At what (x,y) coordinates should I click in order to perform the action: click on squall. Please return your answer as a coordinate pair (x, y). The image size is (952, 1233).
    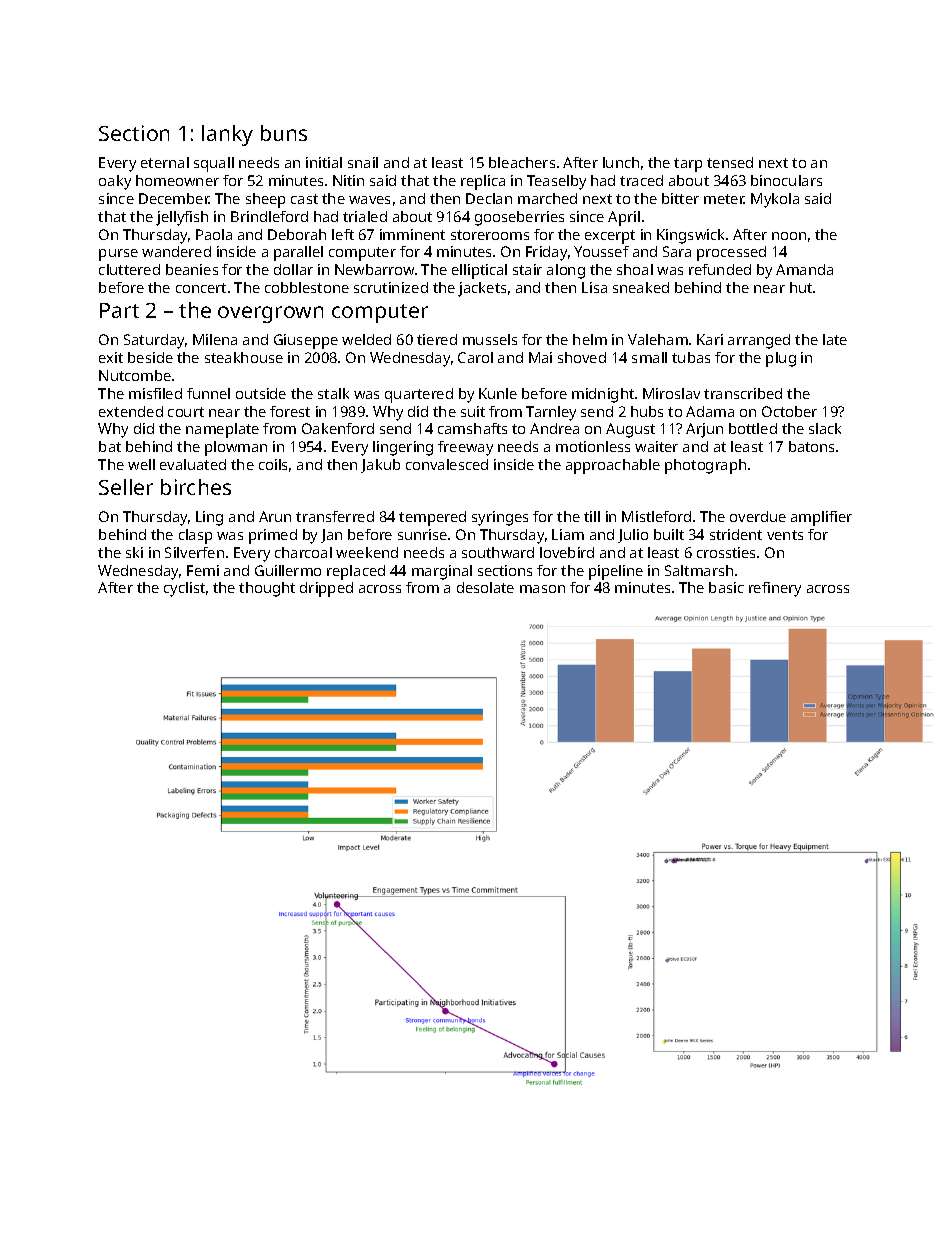
    Looking at the image, I should click on (214, 164).
